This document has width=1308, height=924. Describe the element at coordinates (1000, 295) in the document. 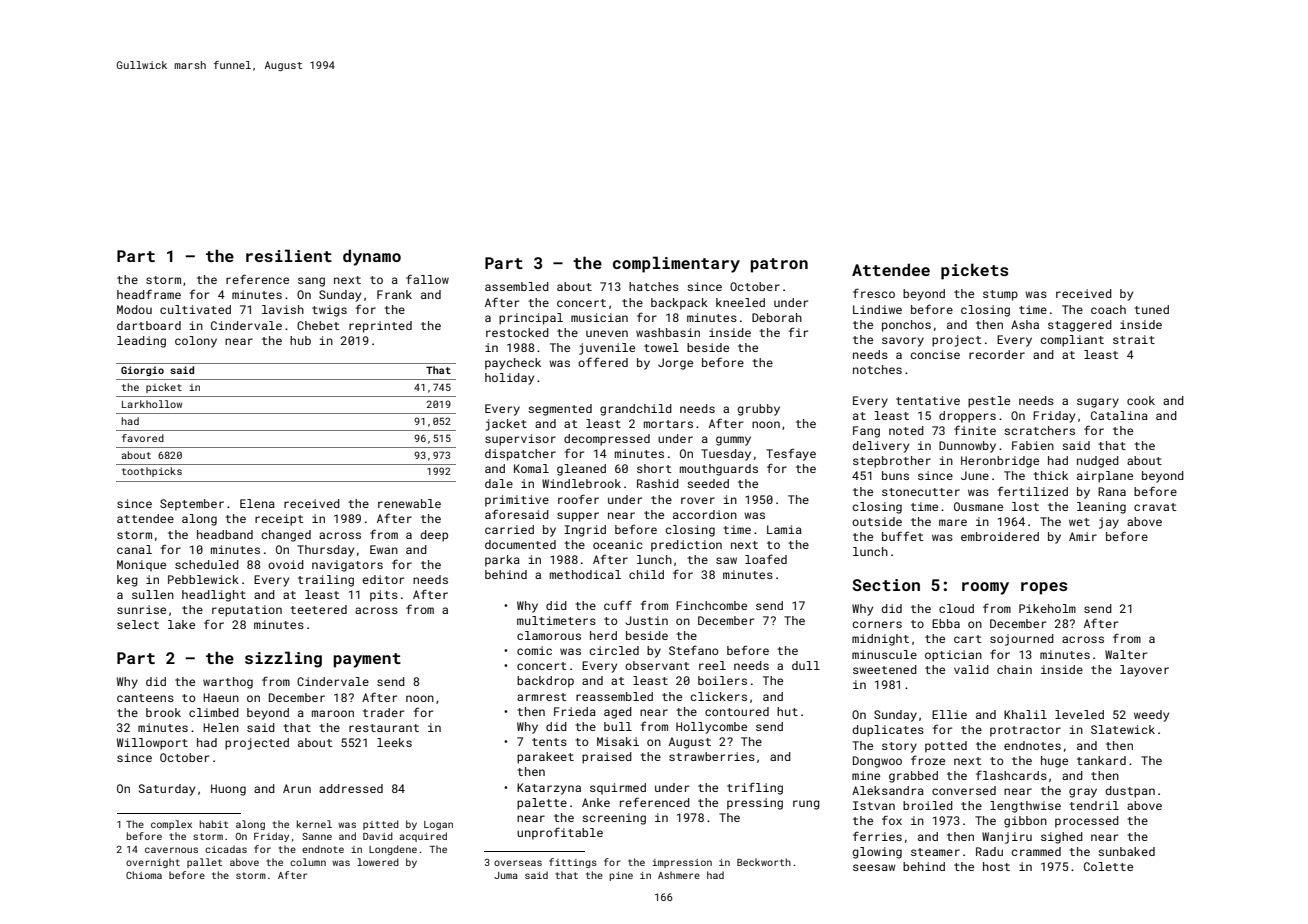

I see `stump` at that location.
